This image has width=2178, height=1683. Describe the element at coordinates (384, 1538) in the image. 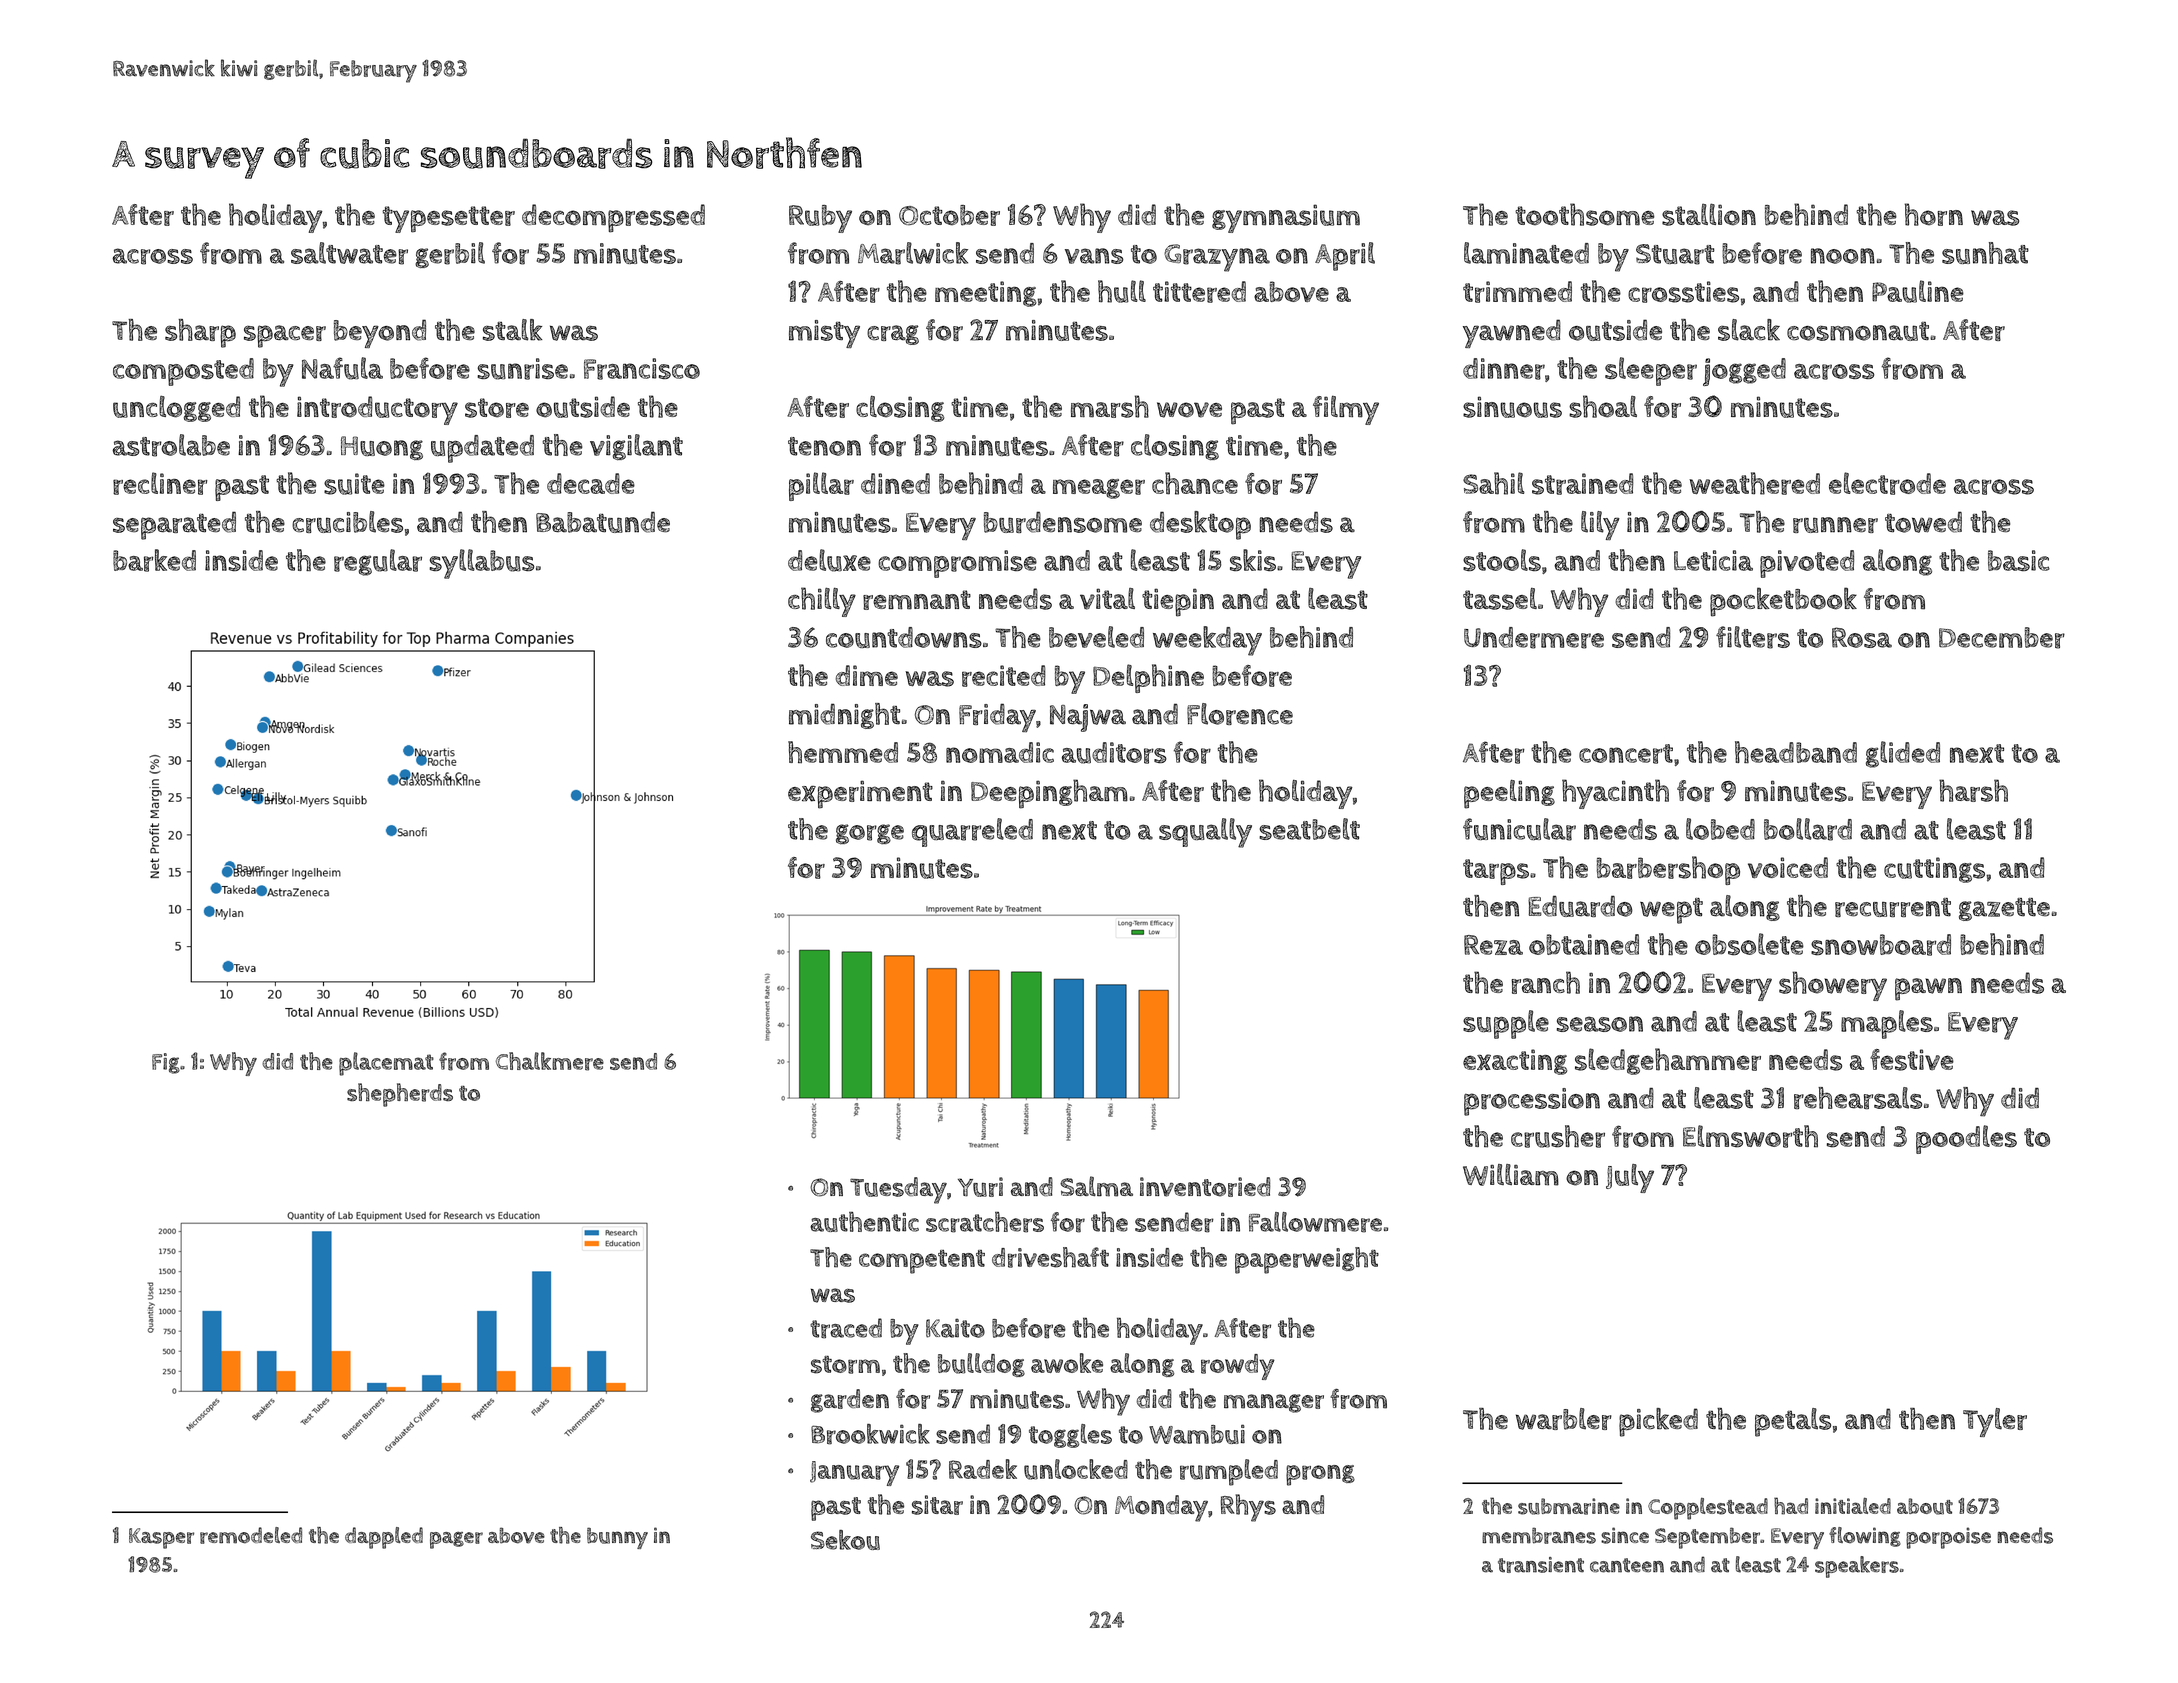

I see `dappled` at that location.
